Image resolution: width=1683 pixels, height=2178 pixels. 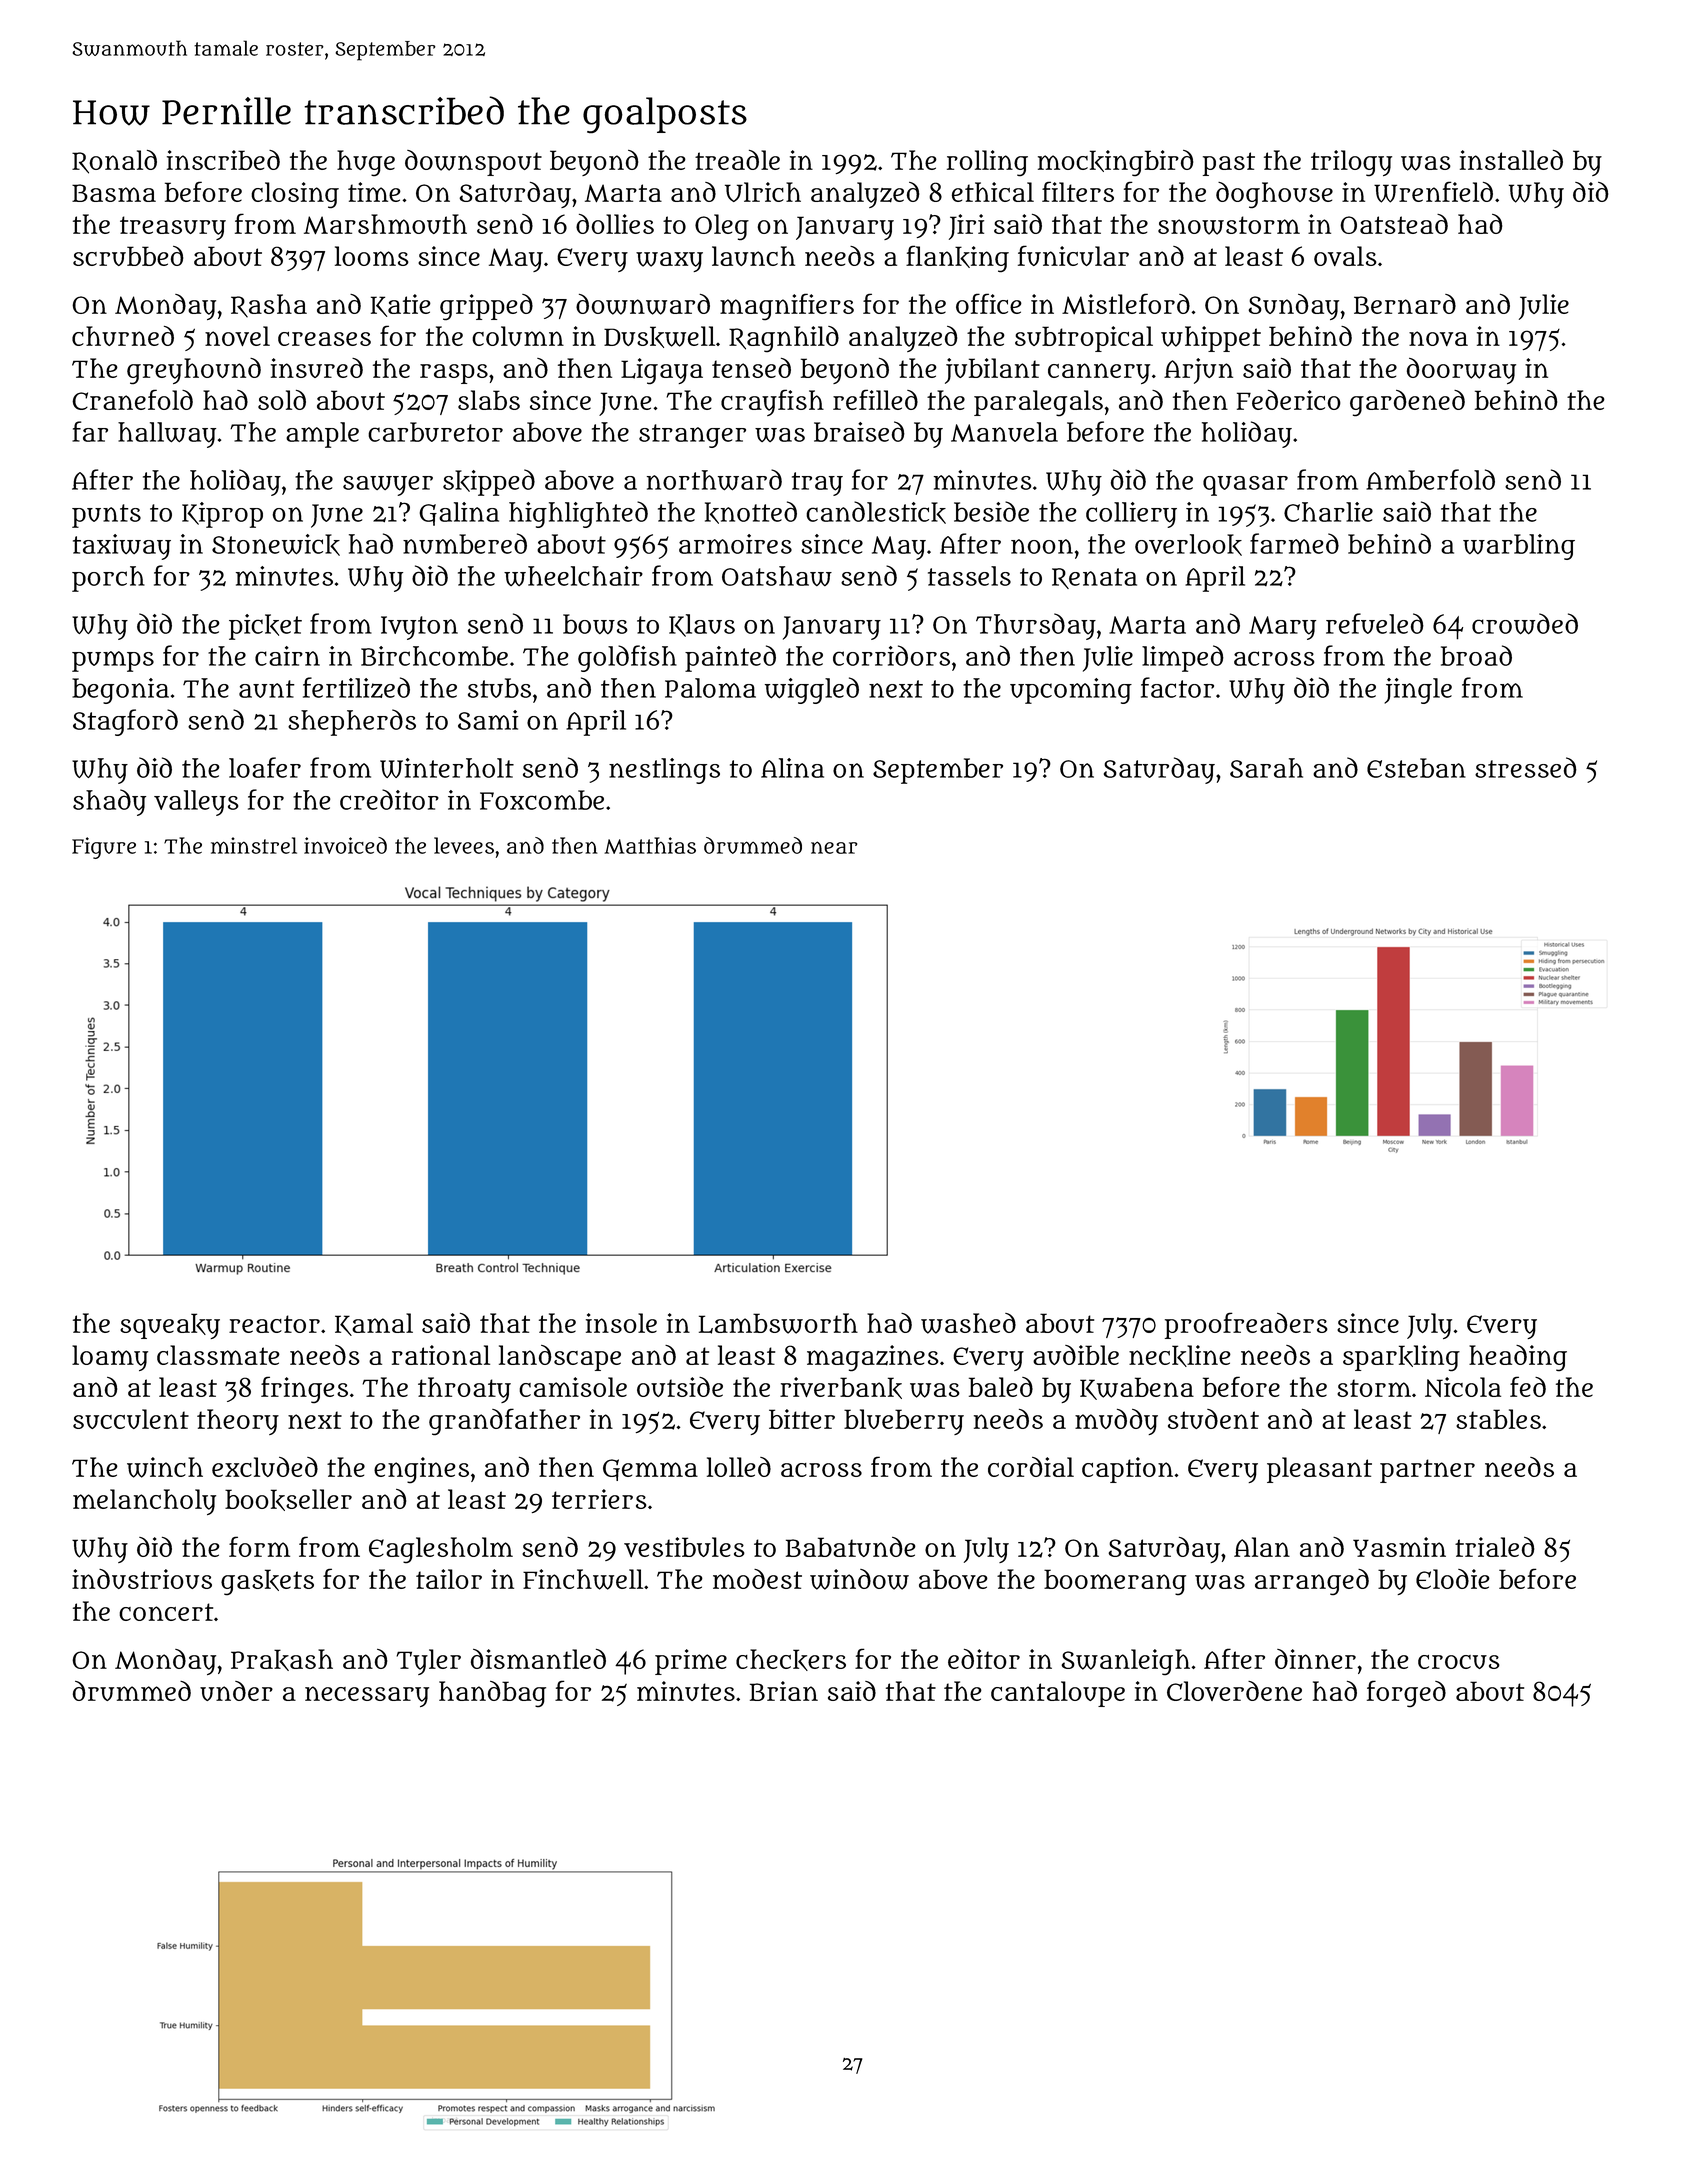 What do you see at coordinates (1289, 400) in the page?
I see `Federico` at bounding box center [1289, 400].
